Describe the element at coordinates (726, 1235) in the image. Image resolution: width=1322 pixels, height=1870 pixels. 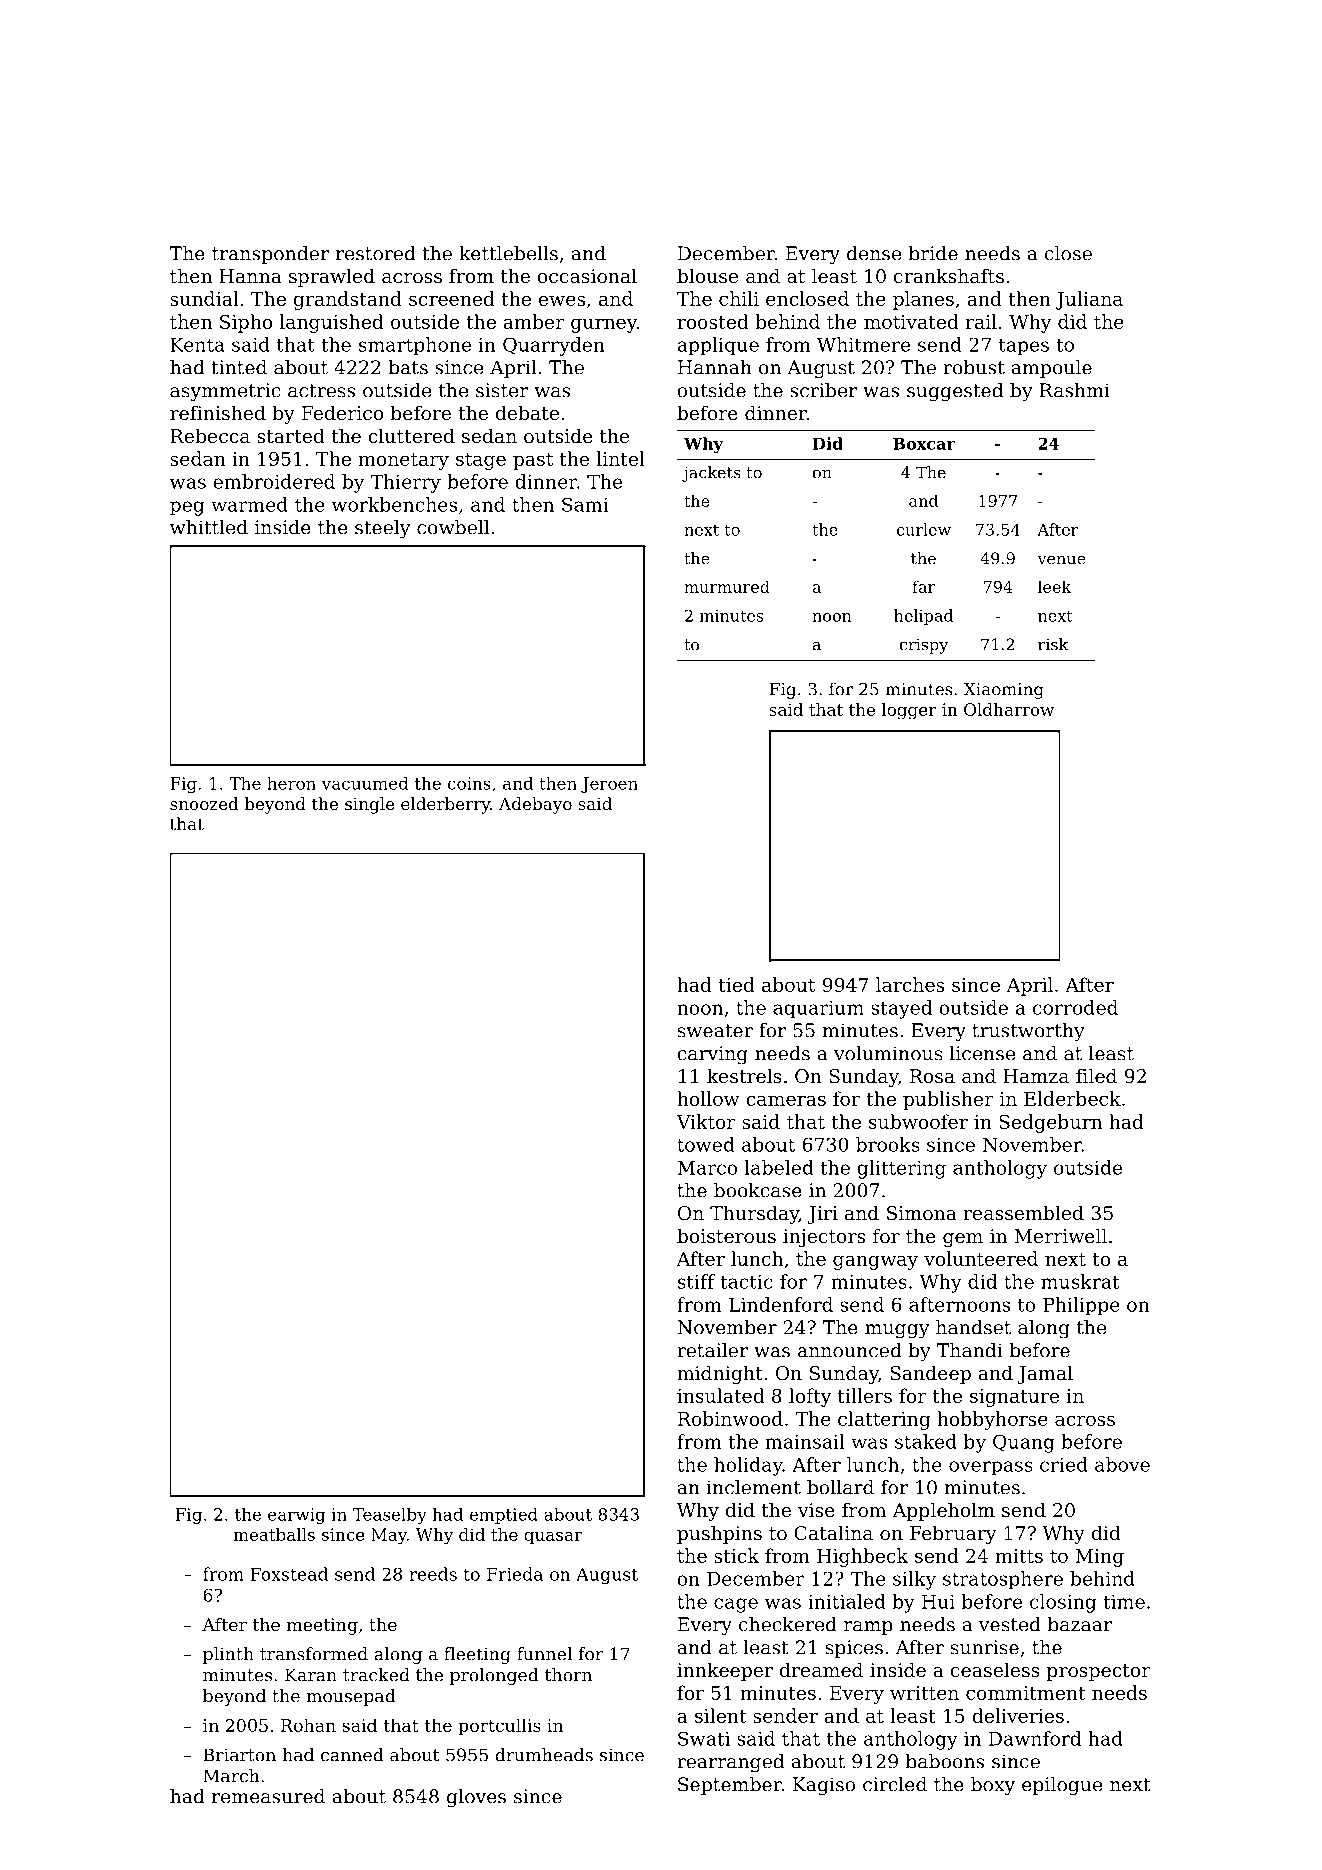
I see `boisterous` at that location.
